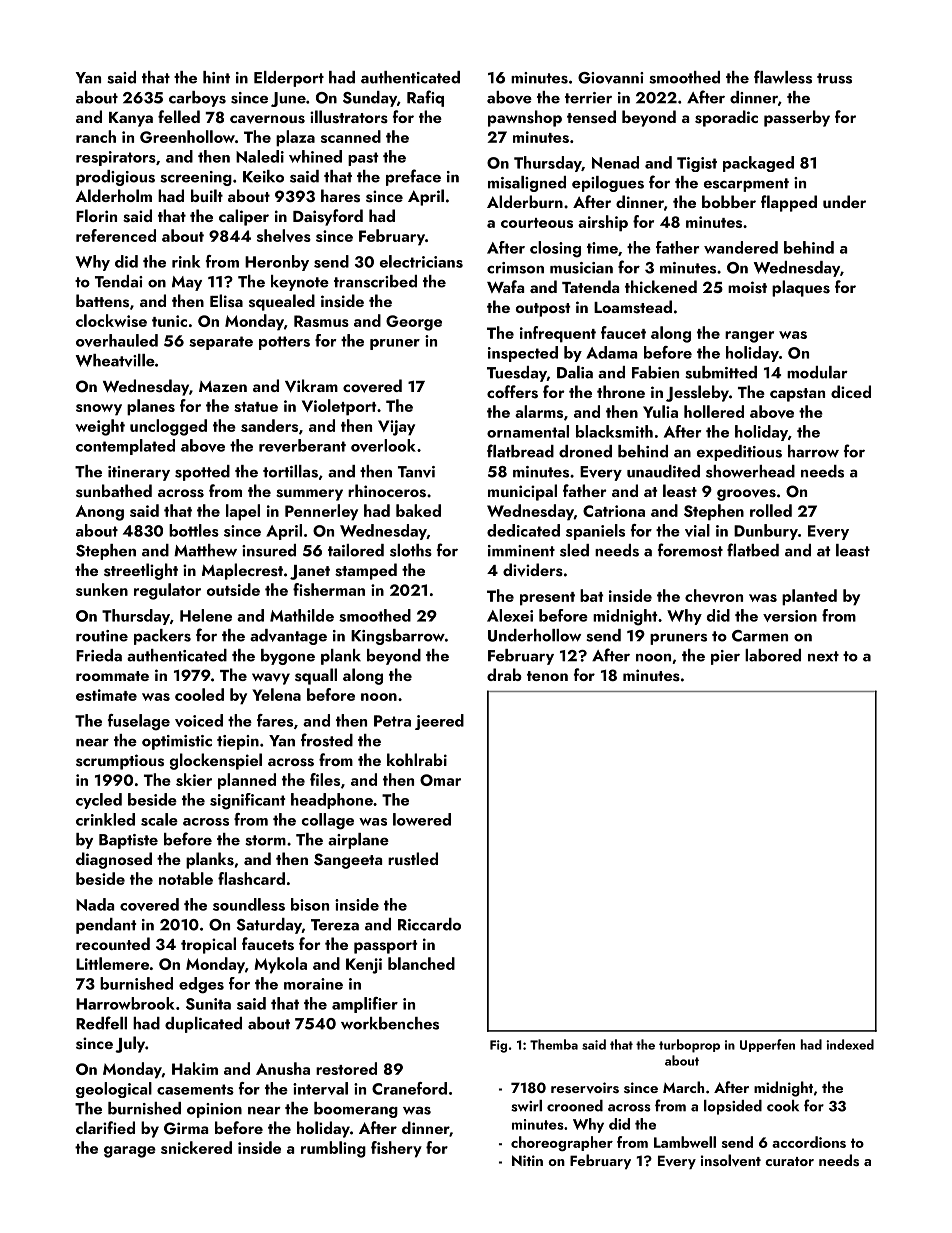 Image resolution: width=952 pixels, height=1233 pixels. What do you see at coordinates (370, 99) in the document?
I see `Sunday` at bounding box center [370, 99].
